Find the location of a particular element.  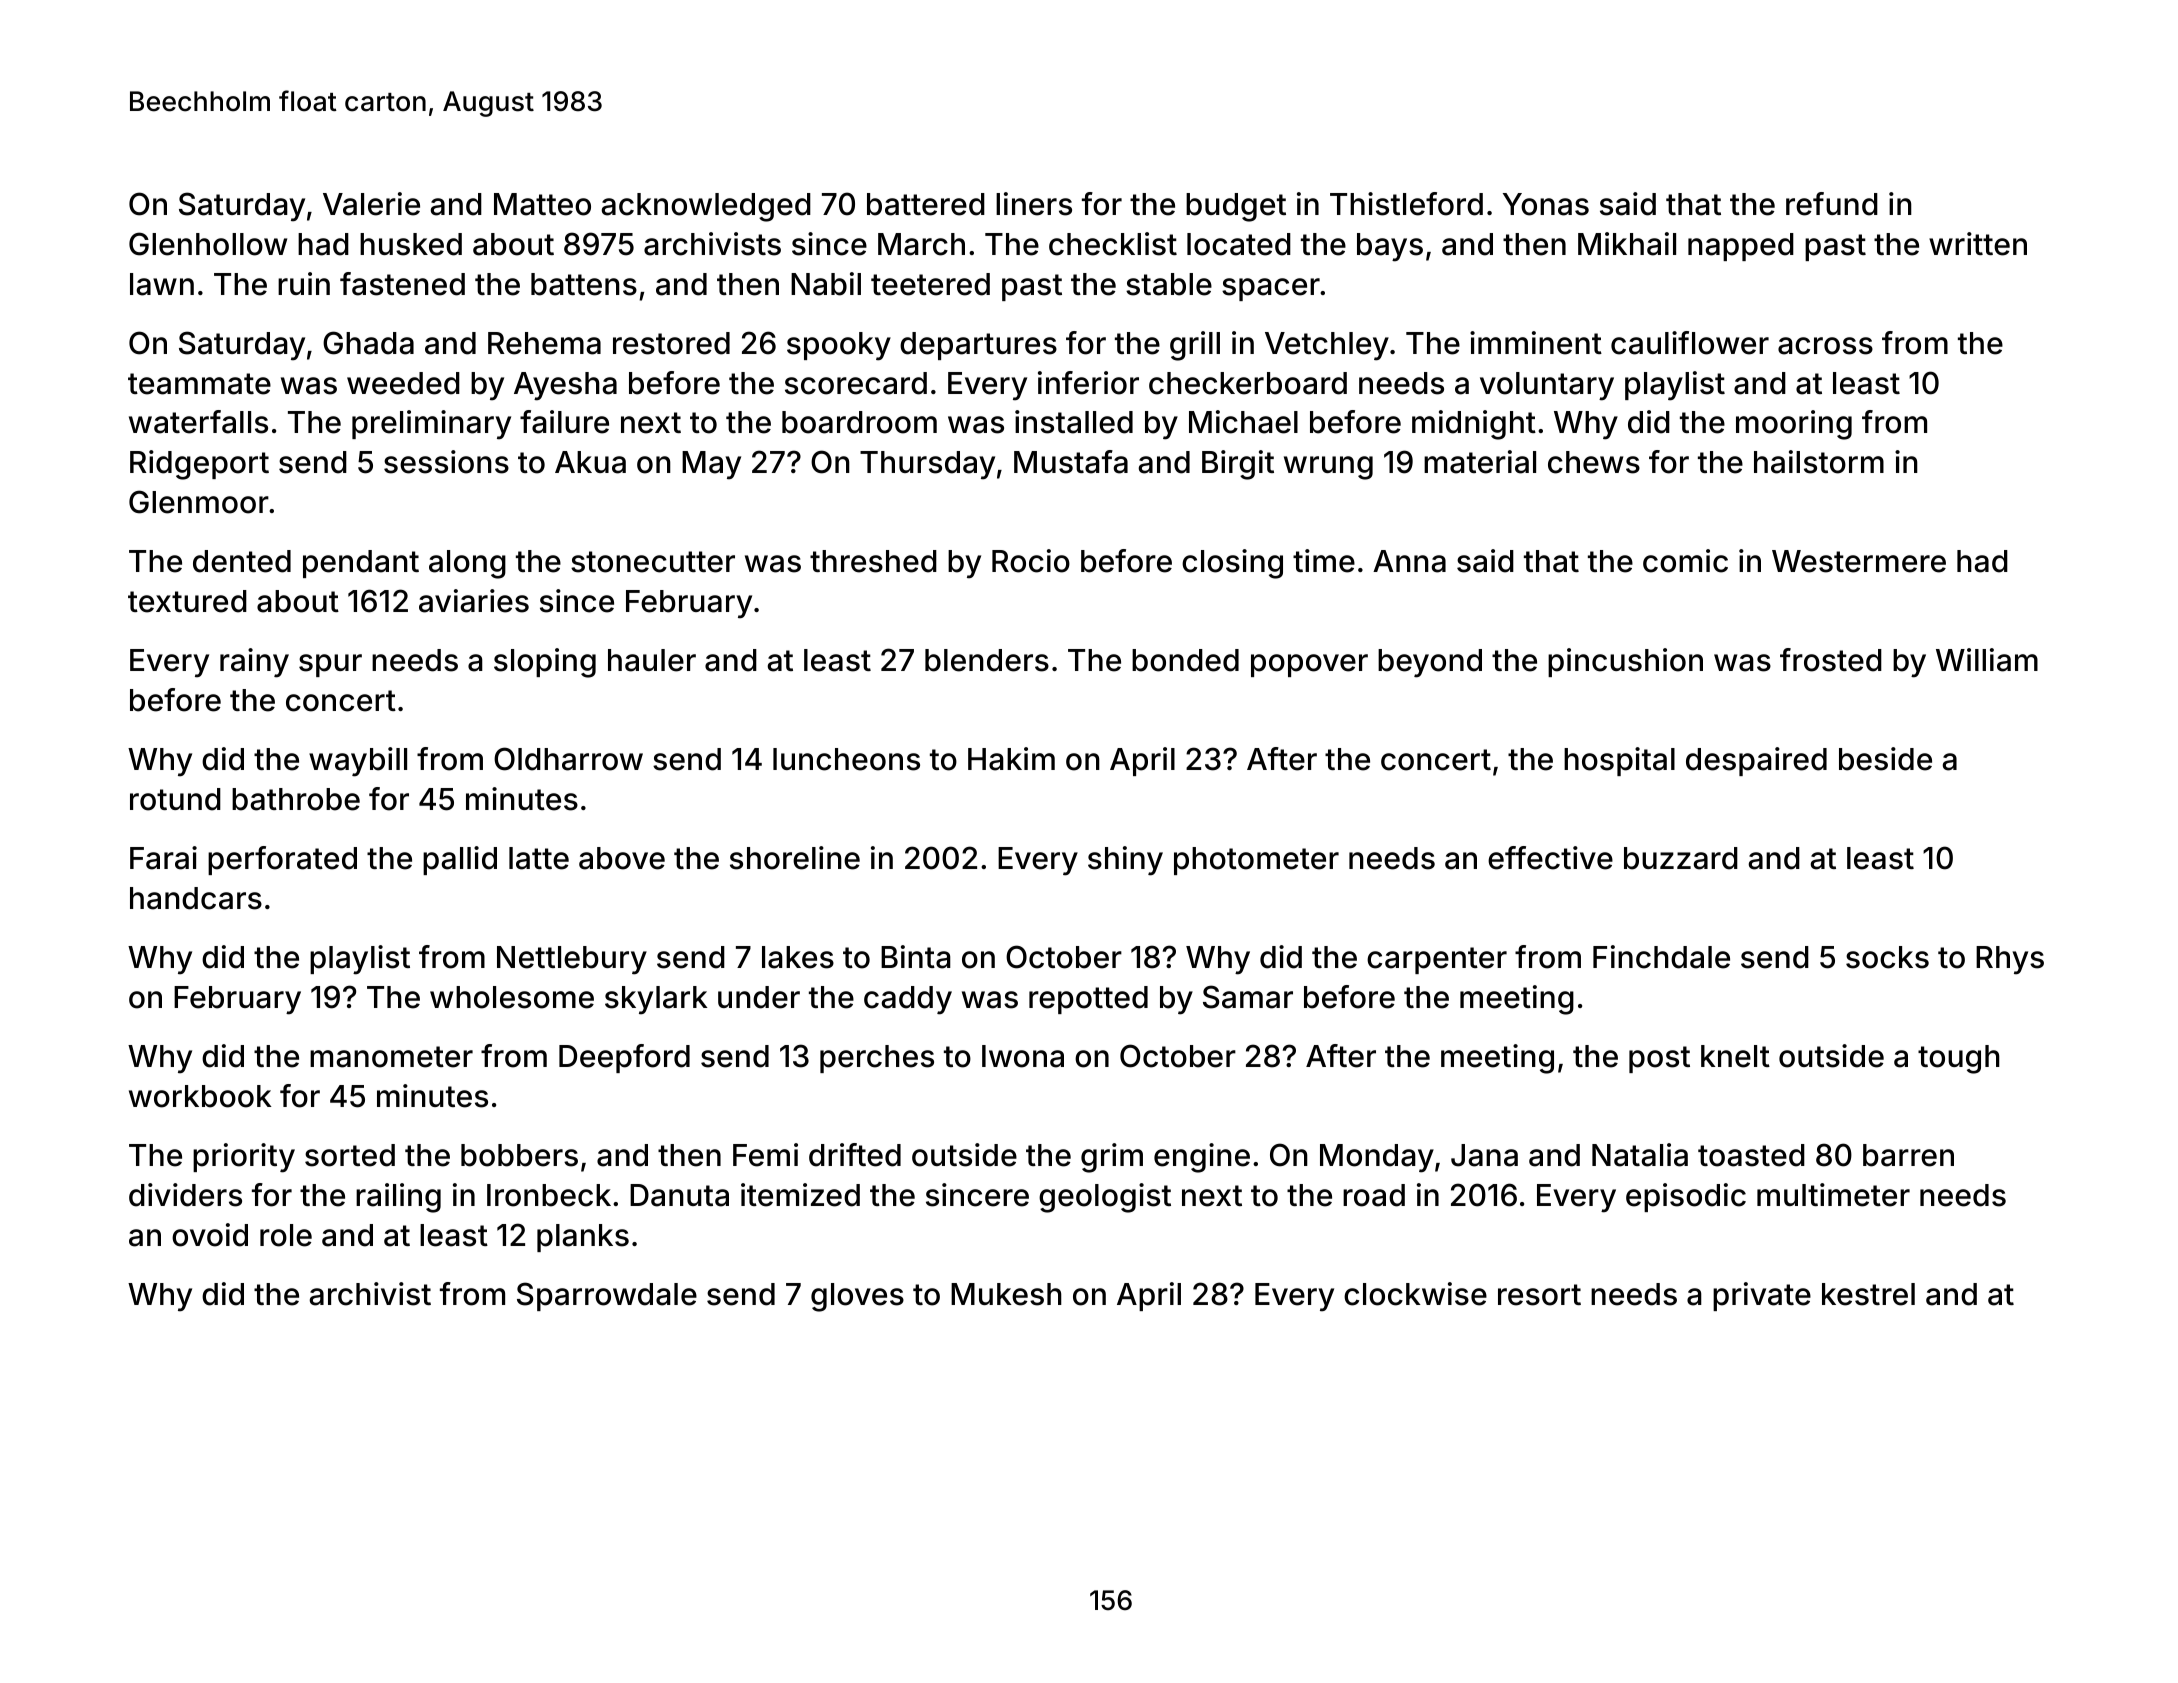

pendant is located at coordinates (361, 564).
